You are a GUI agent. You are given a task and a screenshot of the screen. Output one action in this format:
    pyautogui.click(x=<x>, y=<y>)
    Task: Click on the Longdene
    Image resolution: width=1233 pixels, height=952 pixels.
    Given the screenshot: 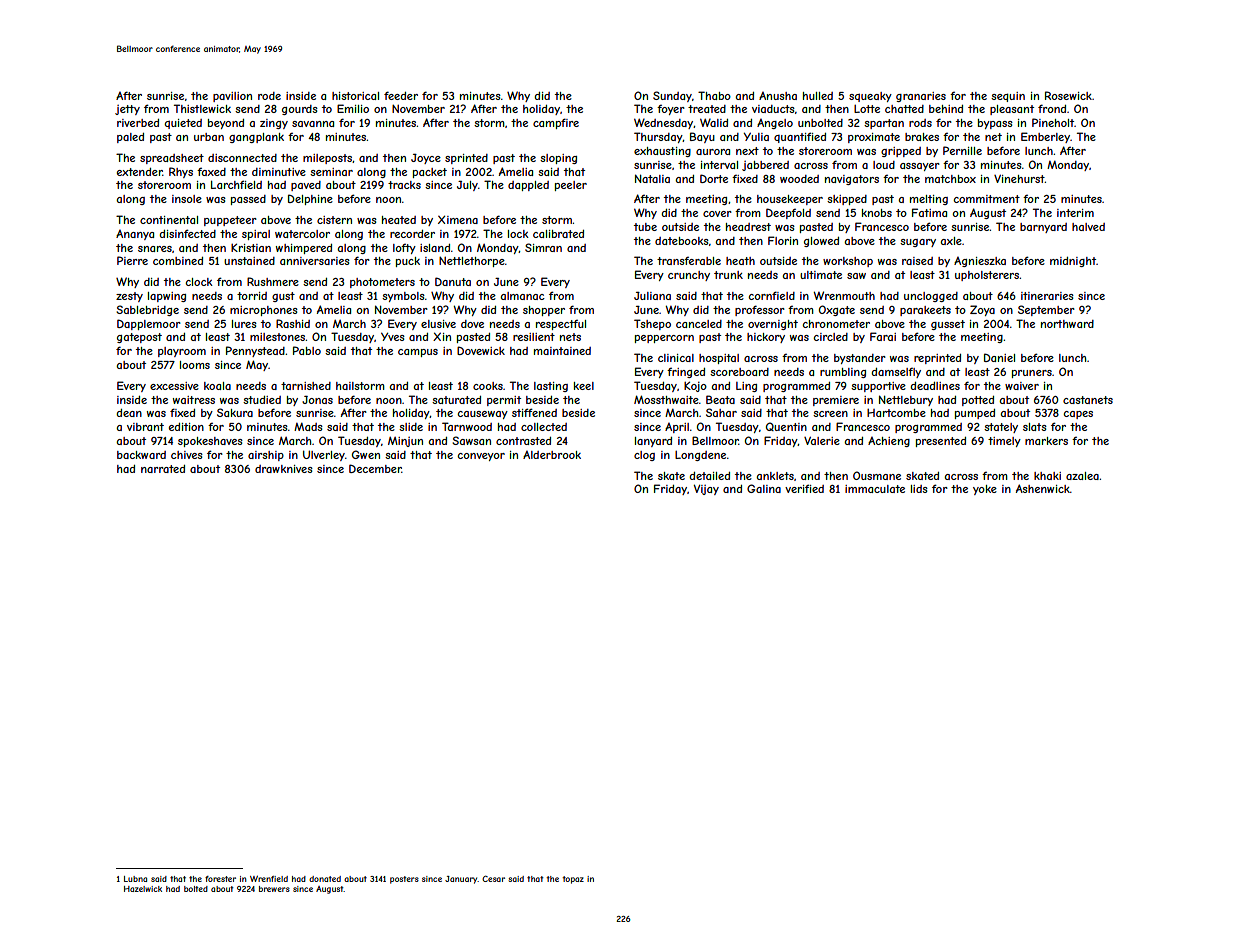 What is the action you would take?
    pyautogui.click(x=700, y=456)
